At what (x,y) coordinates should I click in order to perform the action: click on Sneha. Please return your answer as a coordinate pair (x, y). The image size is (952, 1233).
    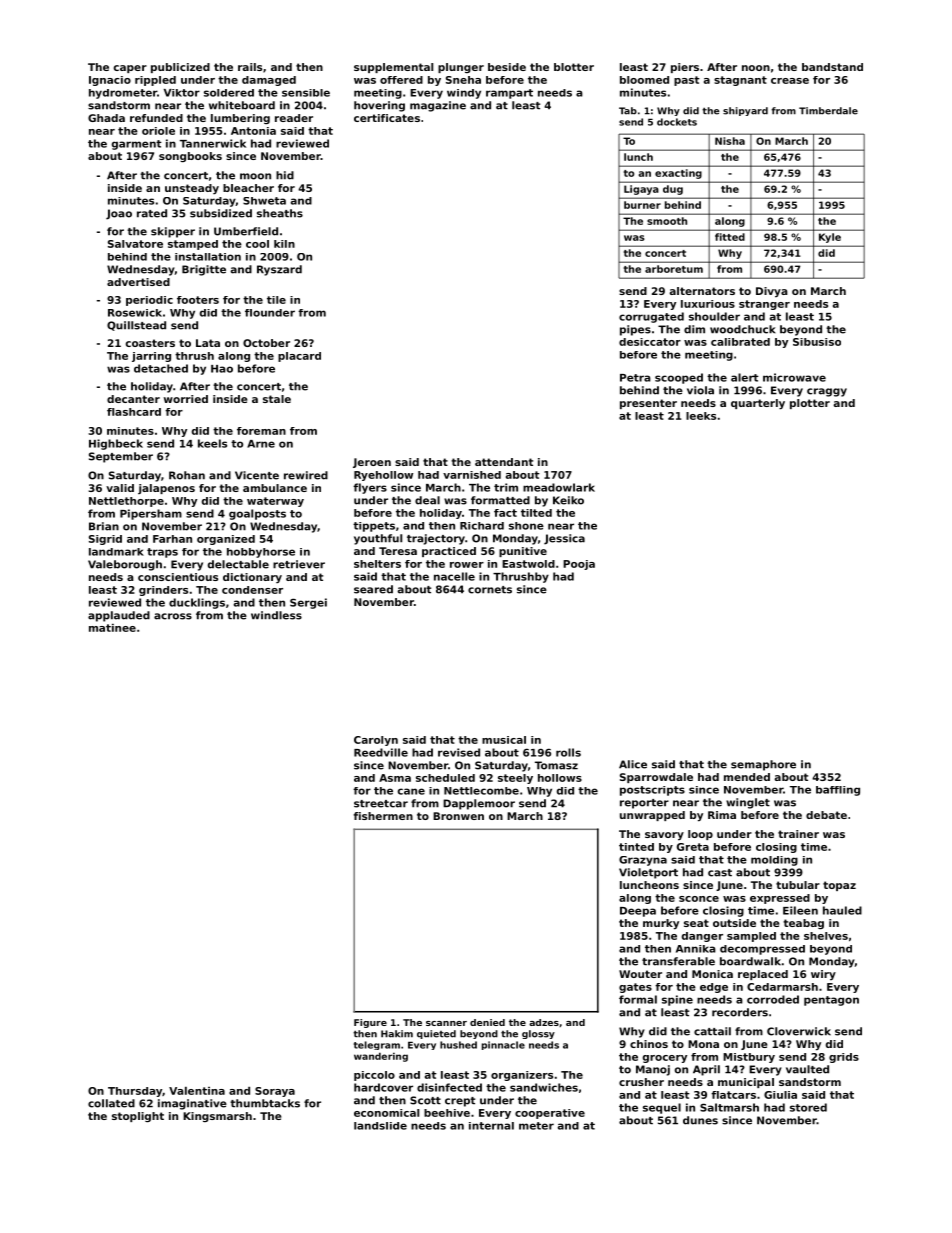
    Looking at the image, I should click on (463, 80).
